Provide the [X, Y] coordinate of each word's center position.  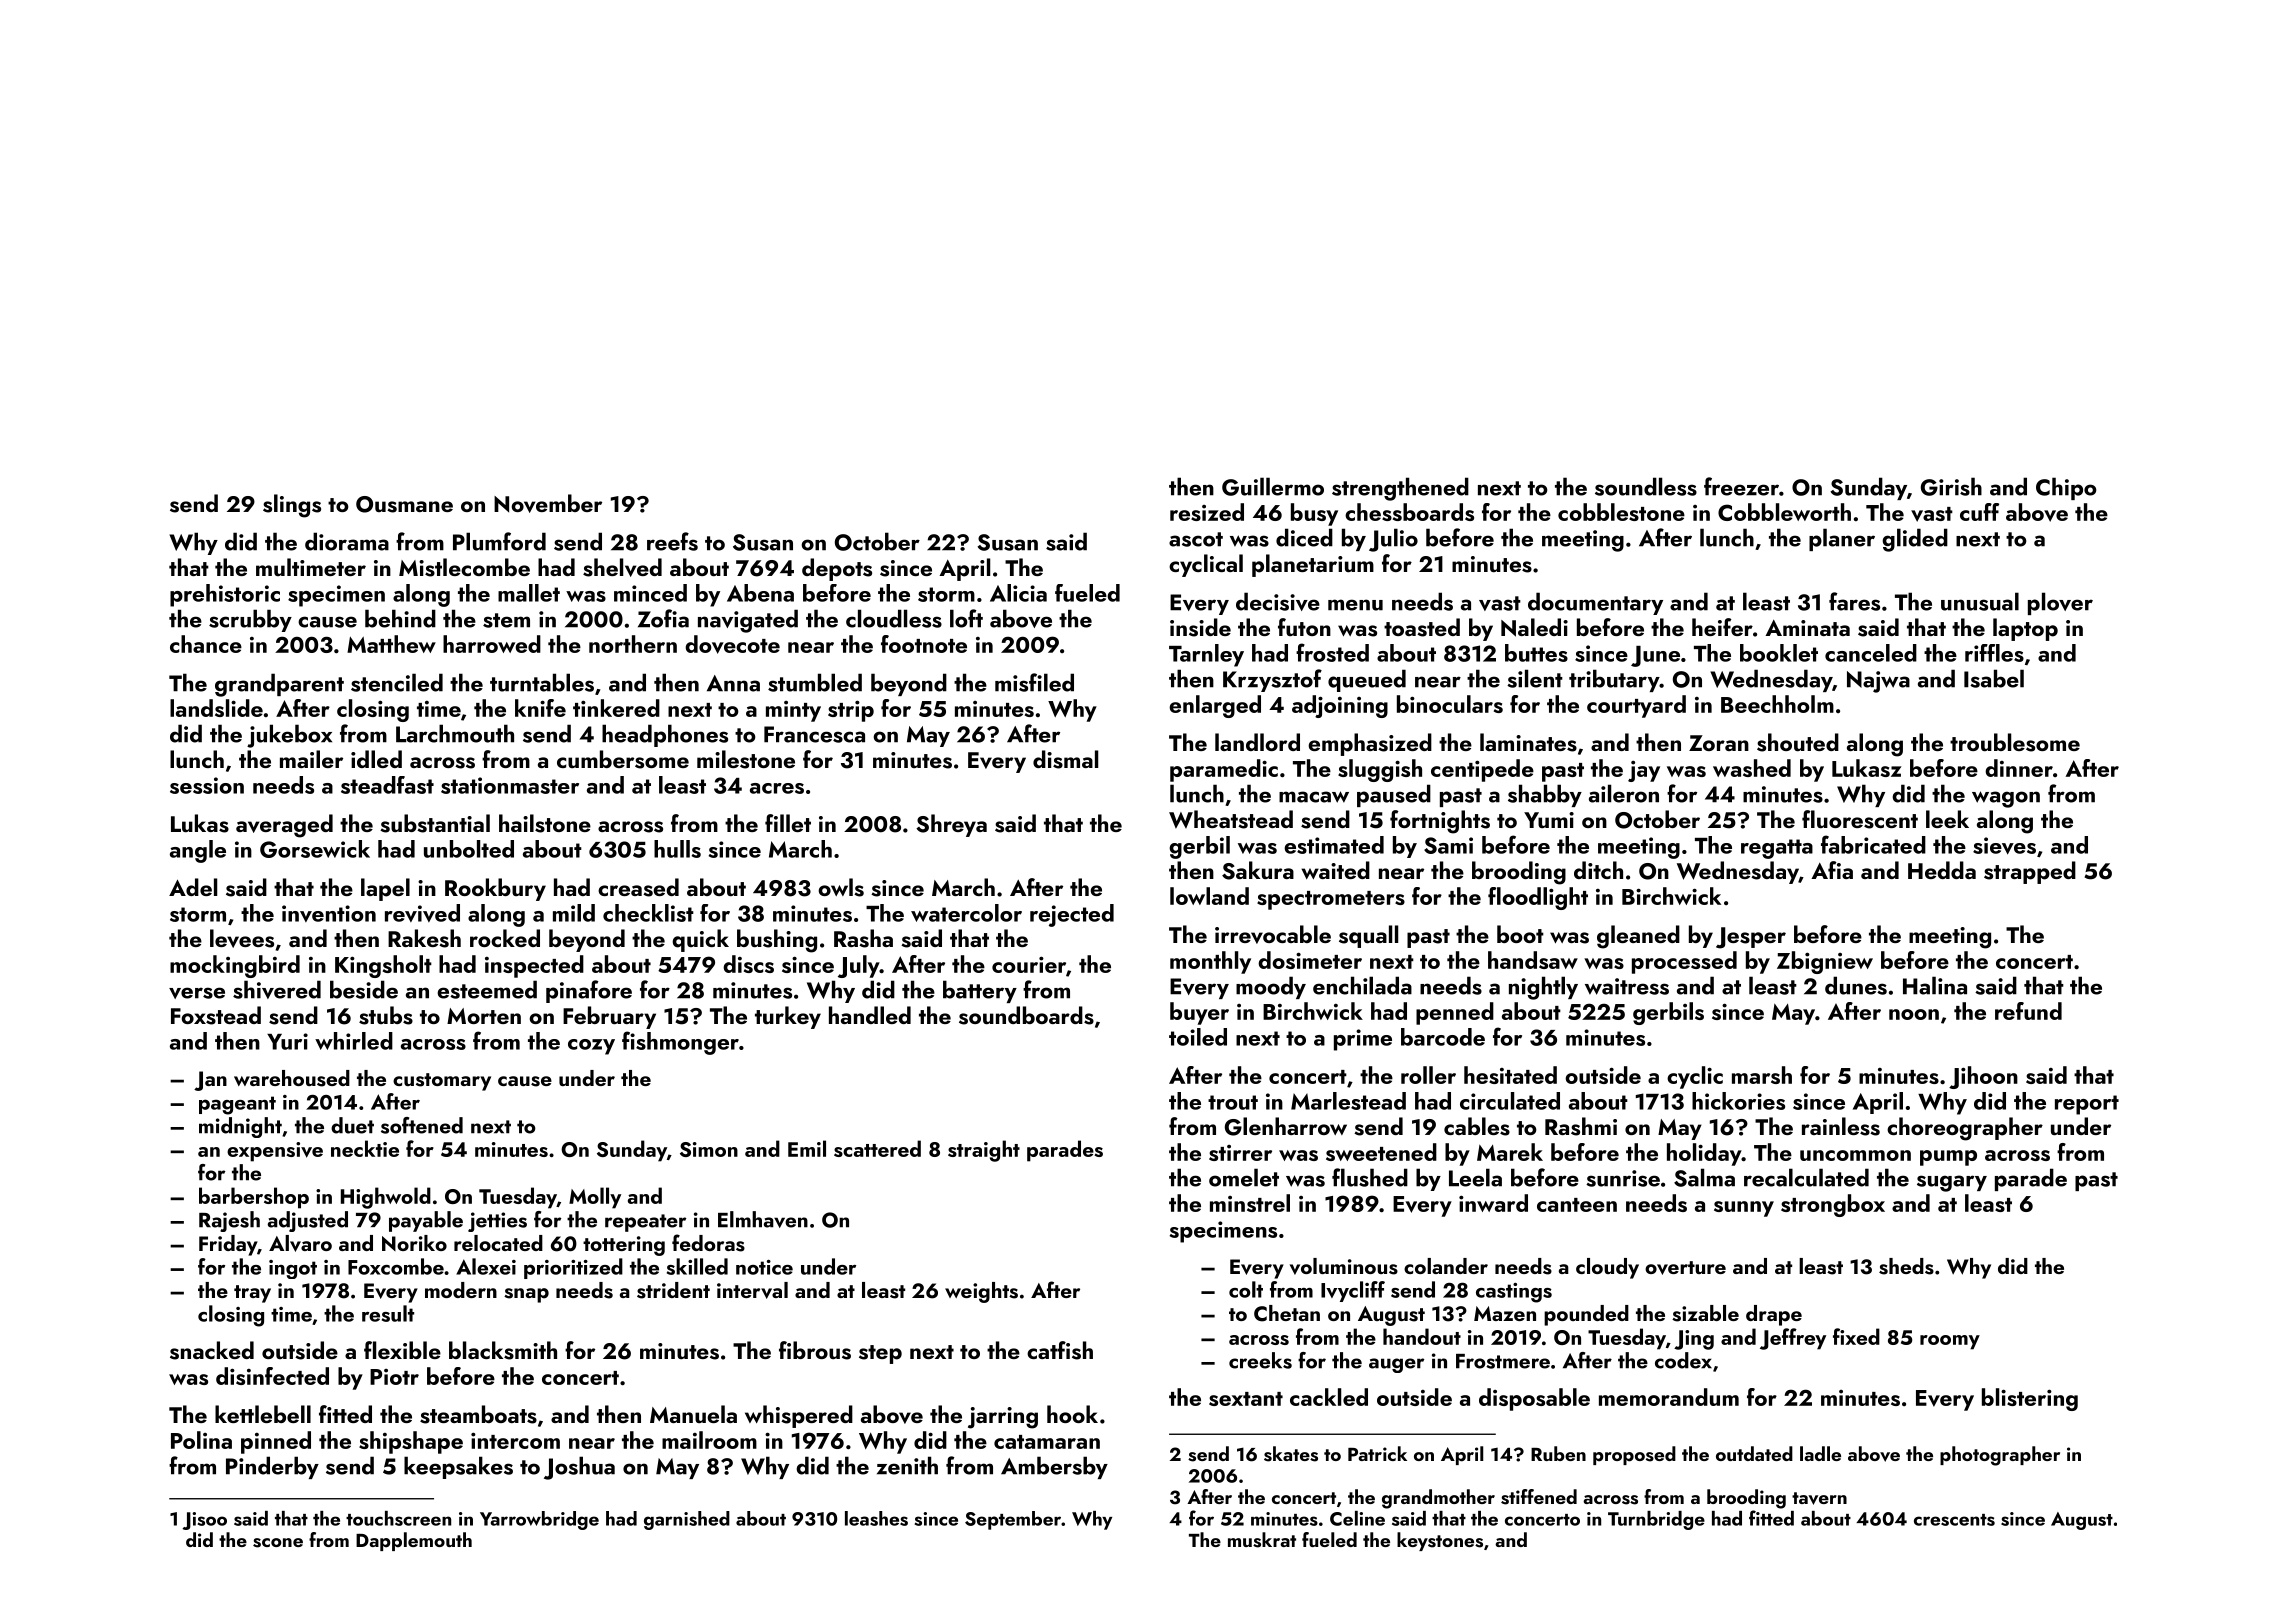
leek [1947, 819]
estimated [1334, 845]
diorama [347, 541]
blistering [2030, 1399]
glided [1915, 540]
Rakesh [424, 938]
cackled [1329, 1397]
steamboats [478, 1414]
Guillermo [1273, 486]
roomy [1950, 1342]
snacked [212, 1350]
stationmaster [510, 785]
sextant [1246, 1399]
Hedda [1942, 870]
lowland [1209, 896]
